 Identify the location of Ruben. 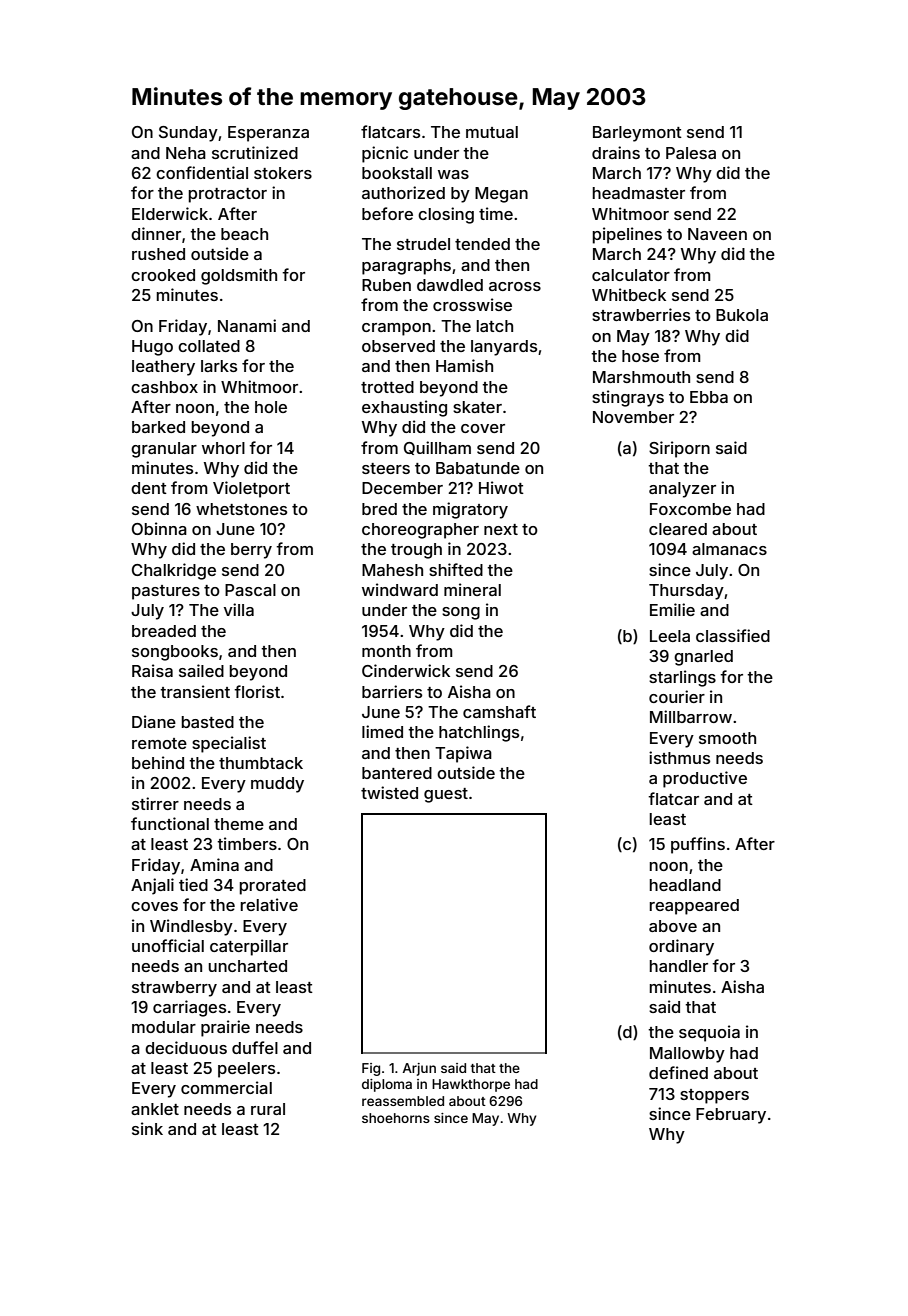
(386, 285).
